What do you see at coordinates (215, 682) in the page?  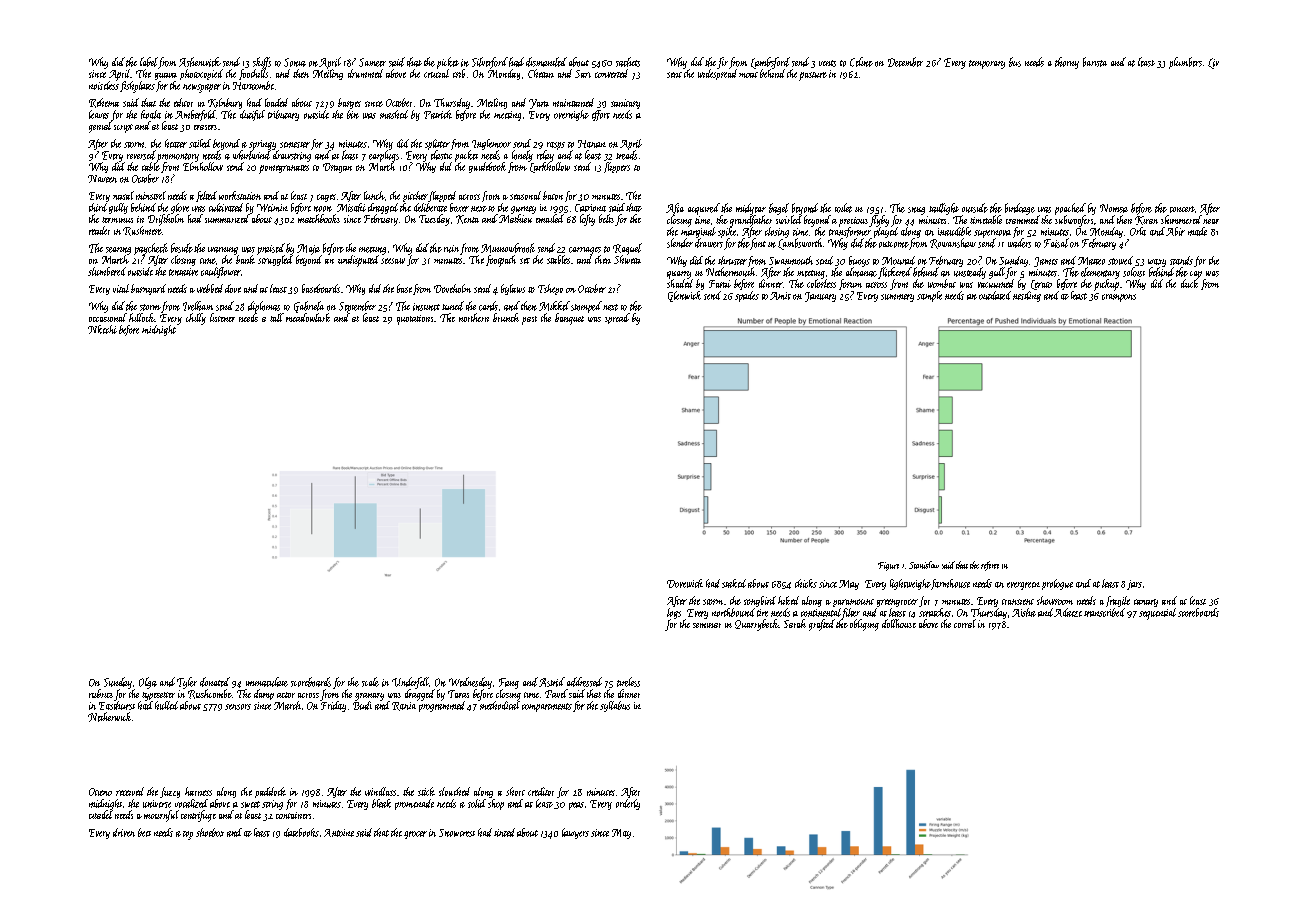 I see `donated` at bounding box center [215, 682].
